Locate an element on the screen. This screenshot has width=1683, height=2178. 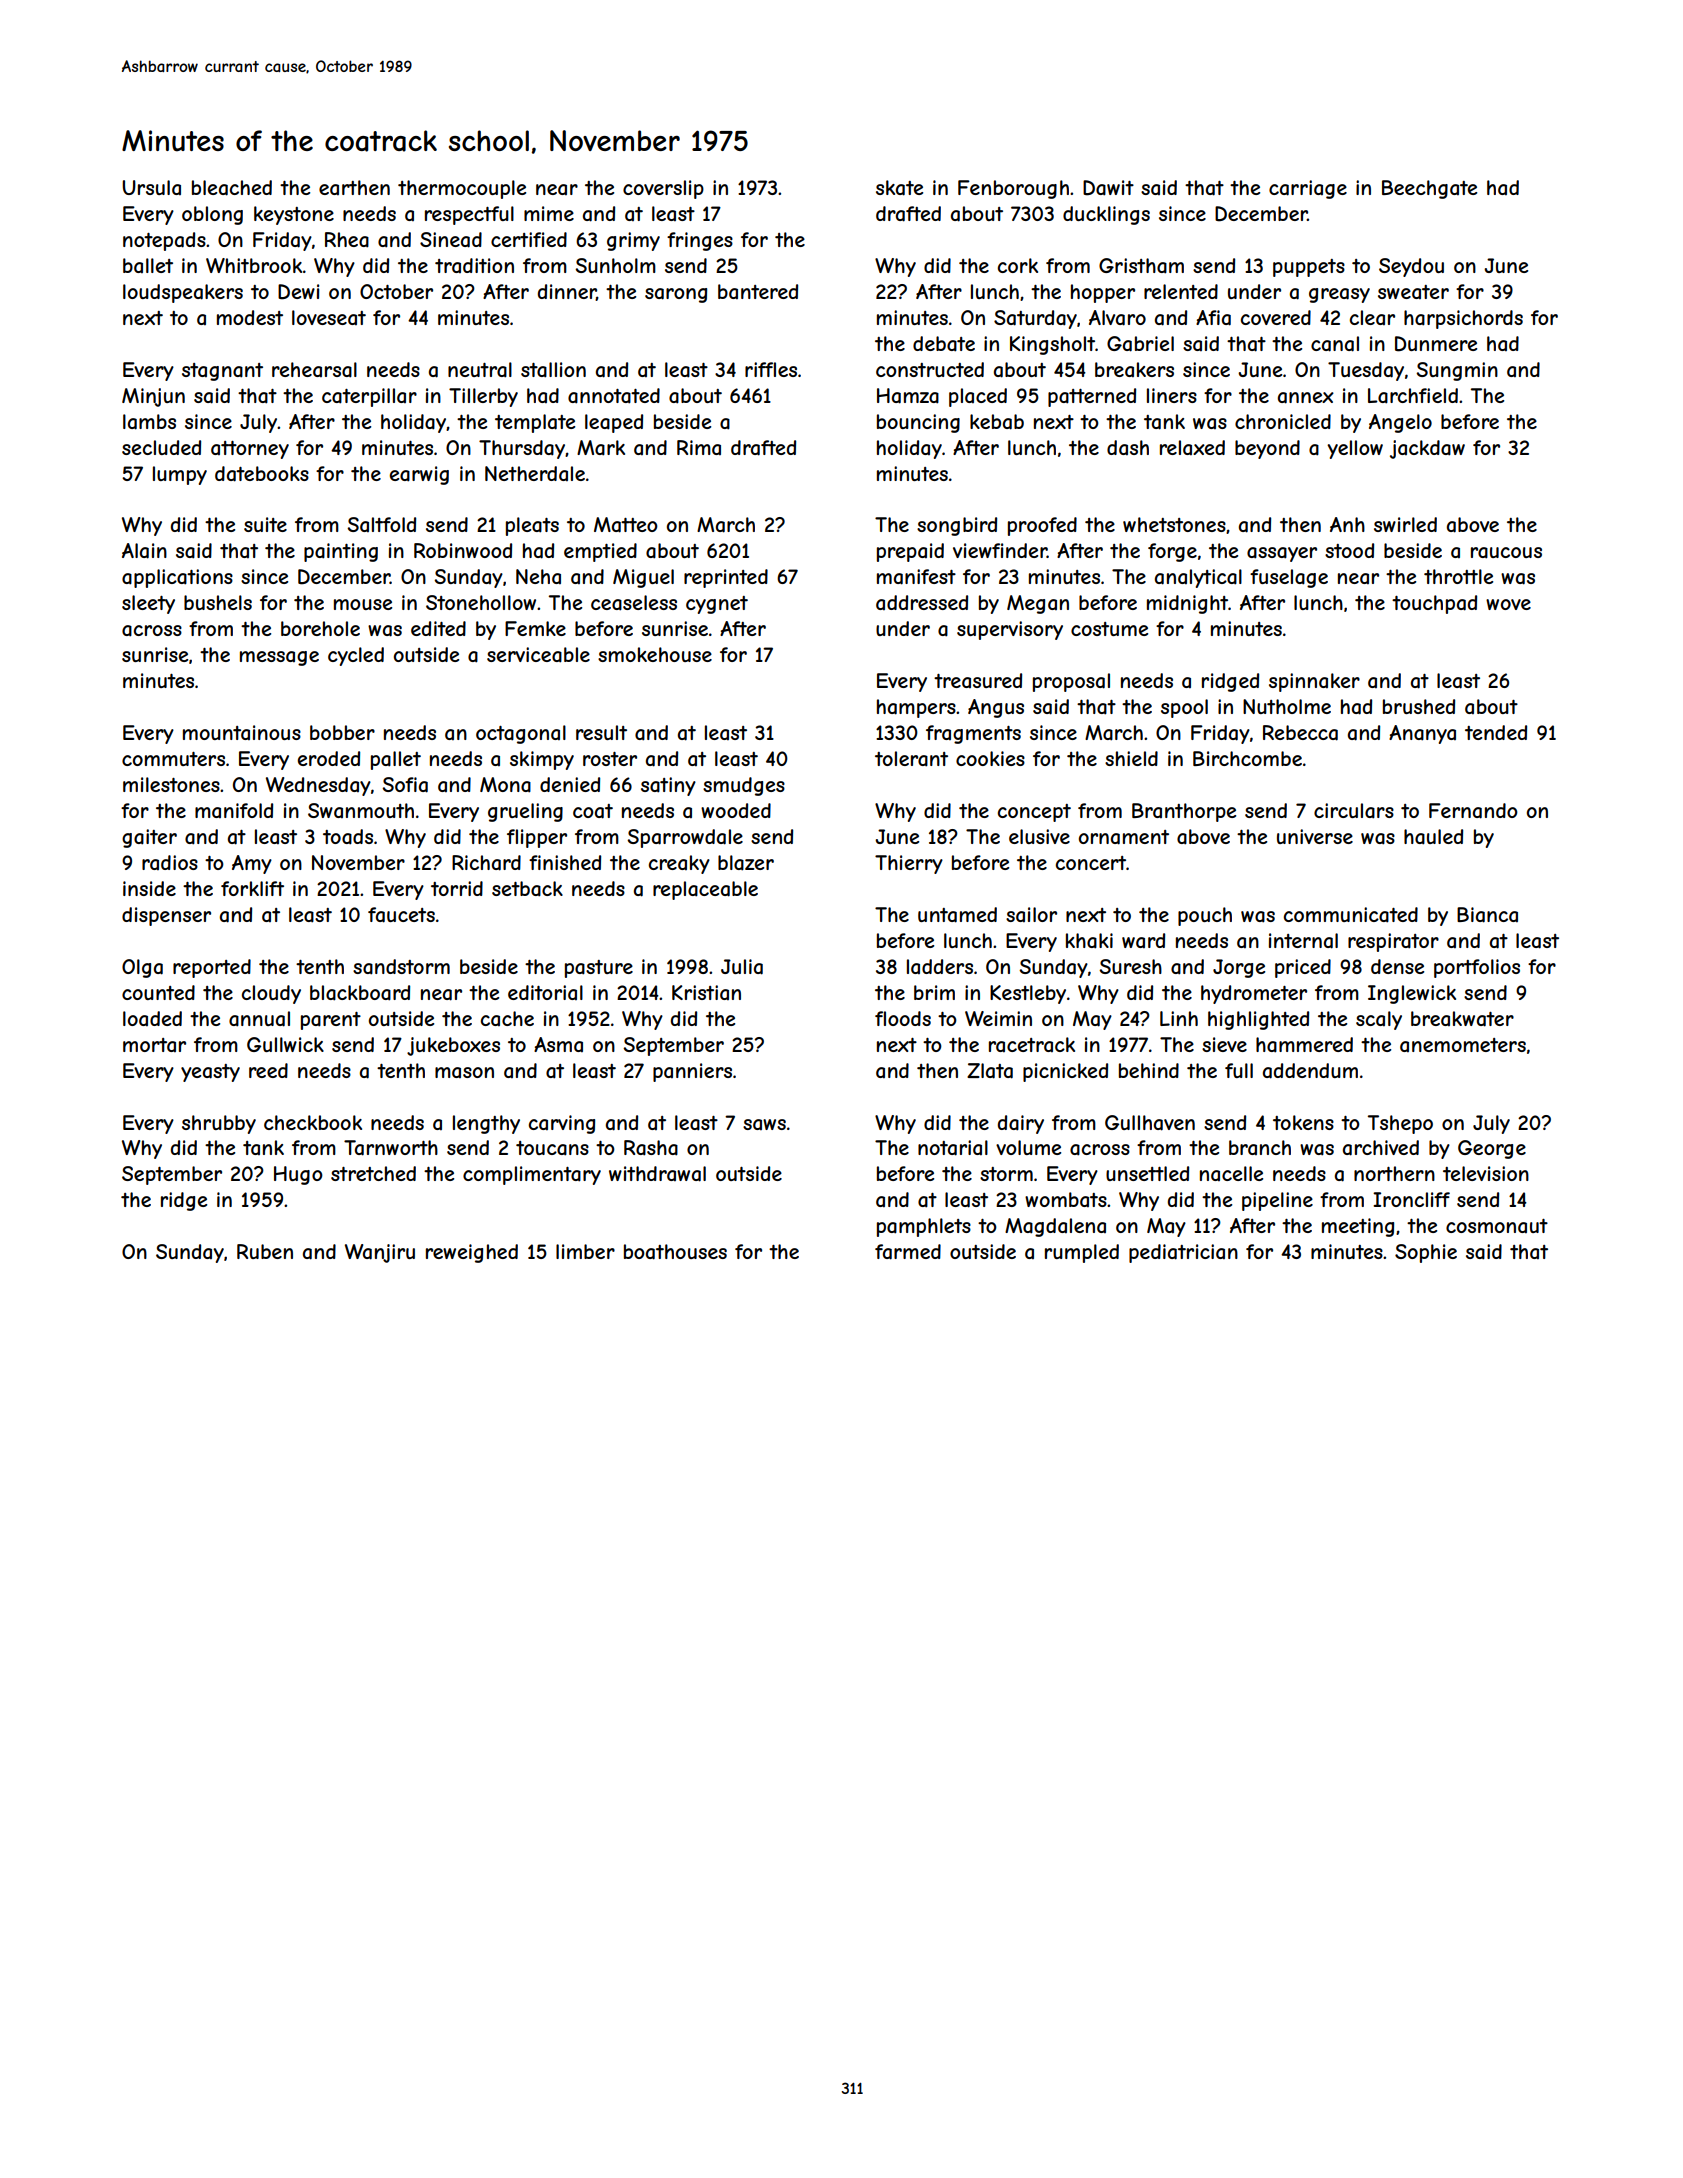
ladders is located at coordinates (940, 966).
